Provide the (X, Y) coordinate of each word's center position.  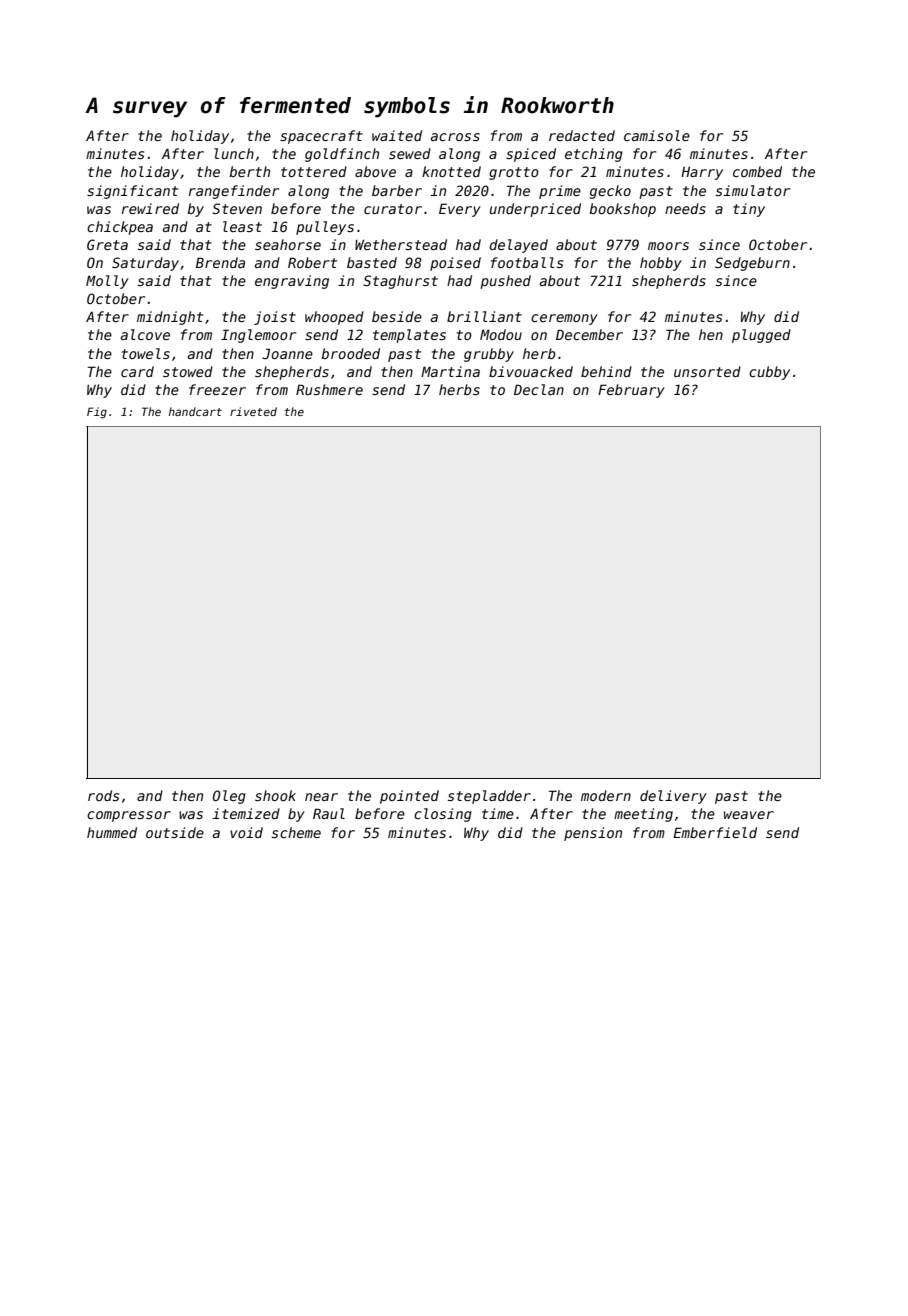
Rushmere (329, 389)
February (631, 391)
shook (275, 795)
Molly (107, 282)
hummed (112, 832)
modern (606, 795)
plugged (761, 336)
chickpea (120, 228)
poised (455, 264)
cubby (769, 373)
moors (668, 246)
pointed (409, 797)
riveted (253, 411)
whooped (334, 318)
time (498, 813)
